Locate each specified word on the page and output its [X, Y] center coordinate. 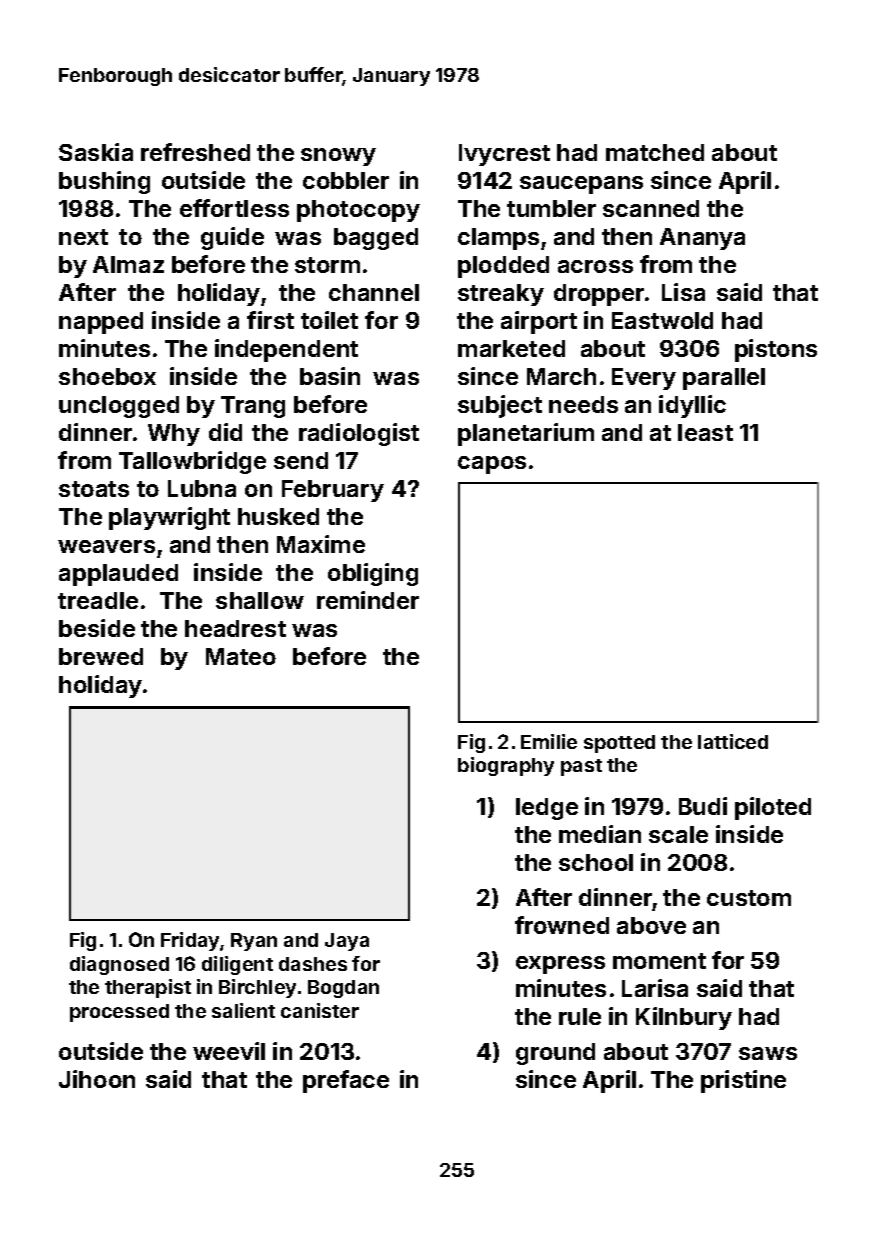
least [705, 432]
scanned [651, 208]
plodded [503, 267]
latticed [733, 741]
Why [174, 435]
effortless [234, 208]
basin [330, 376]
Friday [191, 941]
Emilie [549, 741]
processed [119, 1013]
